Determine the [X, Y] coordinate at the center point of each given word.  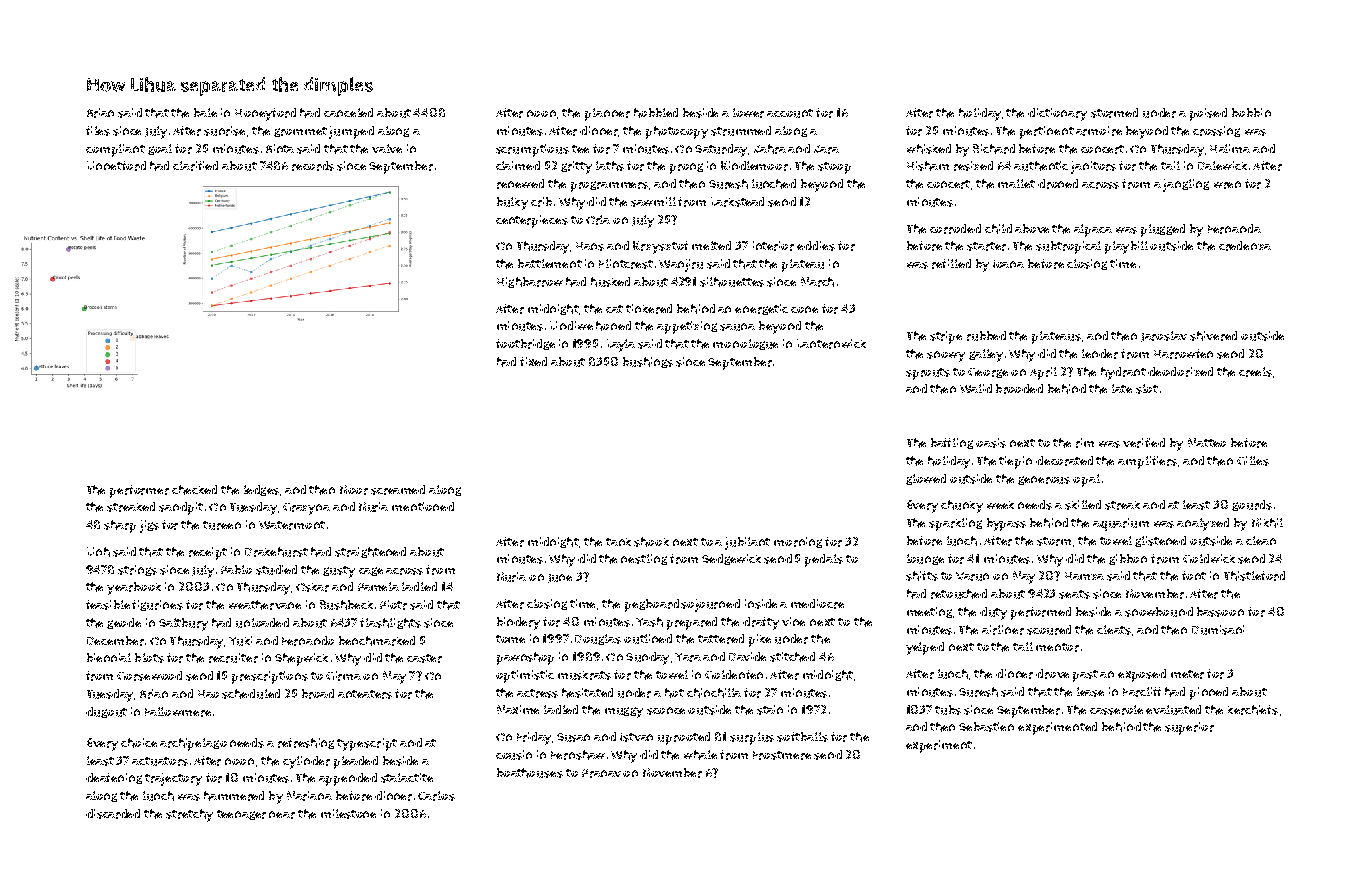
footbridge [525, 344]
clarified [195, 166]
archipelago [193, 744]
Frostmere [782, 755]
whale [700, 755]
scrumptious [532, 150]
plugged [1163, 230]
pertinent [1047, 132]
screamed [398, 490]
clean [1261, 540]
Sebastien [986, 727]
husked [610, 282]
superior [1189, 728]
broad [318, 694]
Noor [354, 490]
